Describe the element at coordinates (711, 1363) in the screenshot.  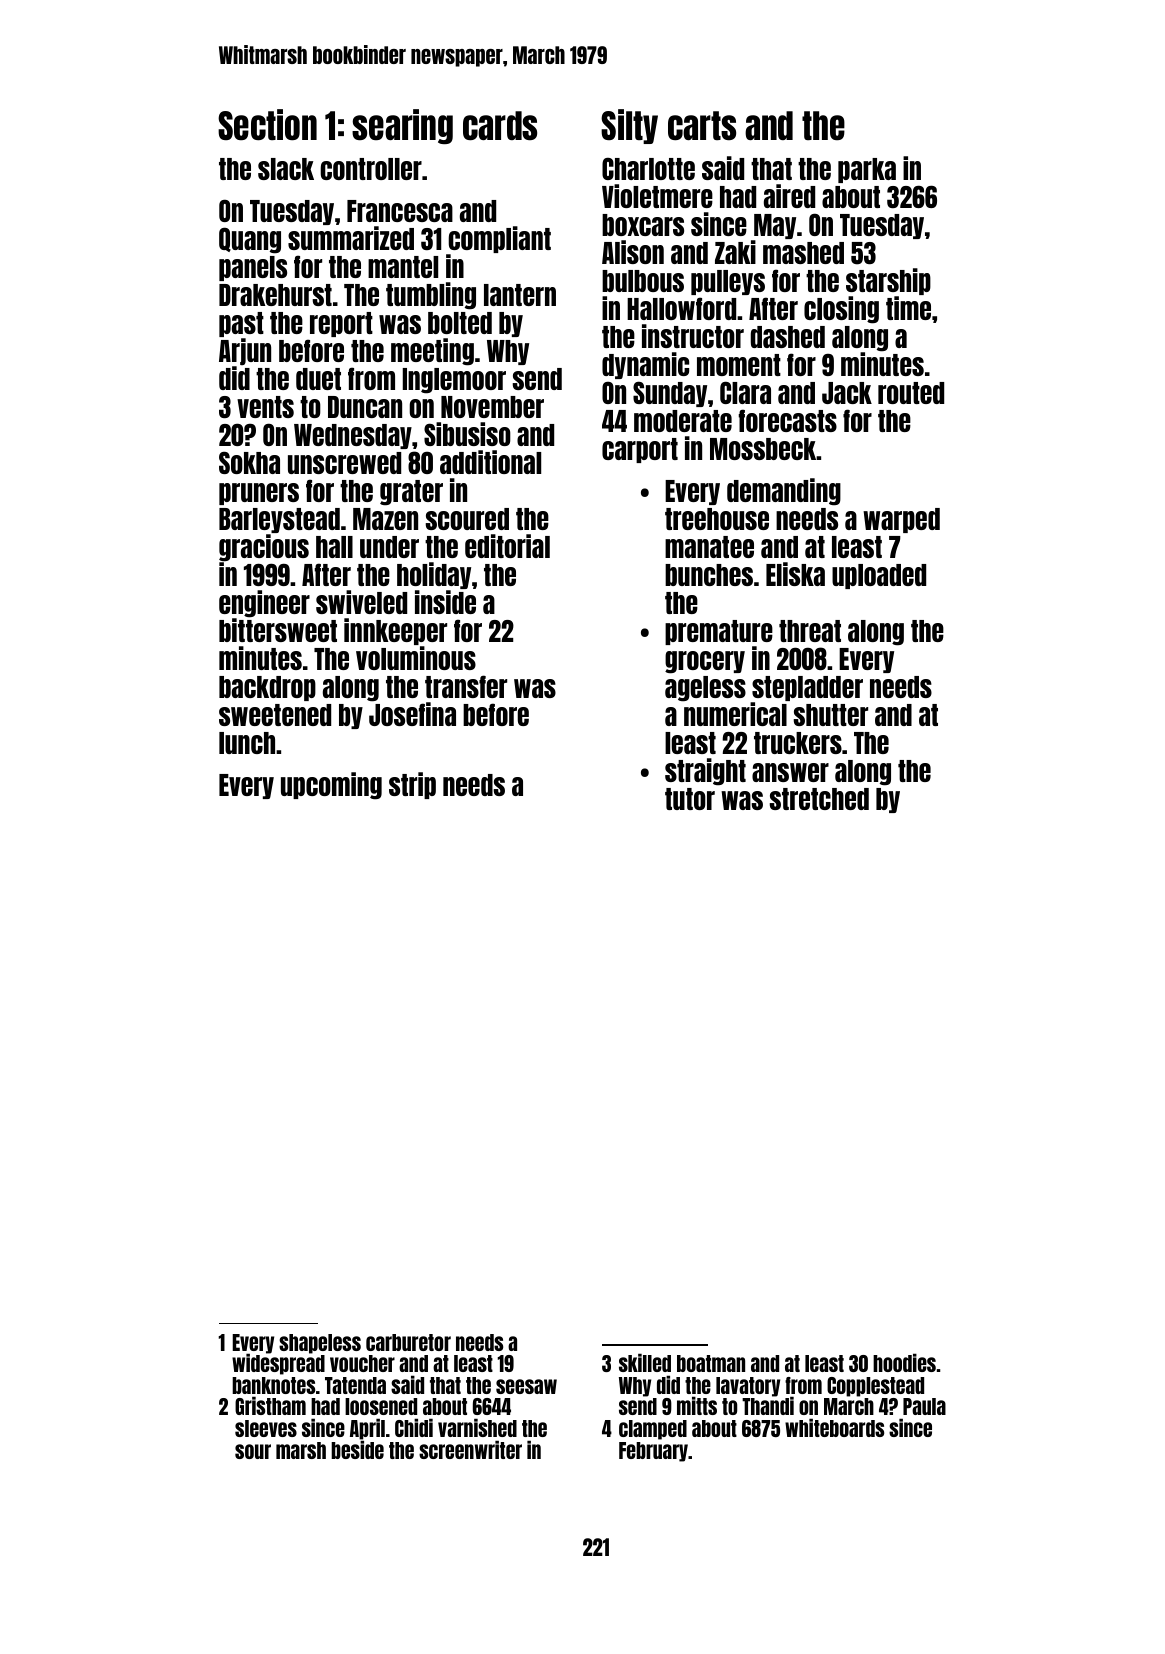
I see `boatman` at that location.
